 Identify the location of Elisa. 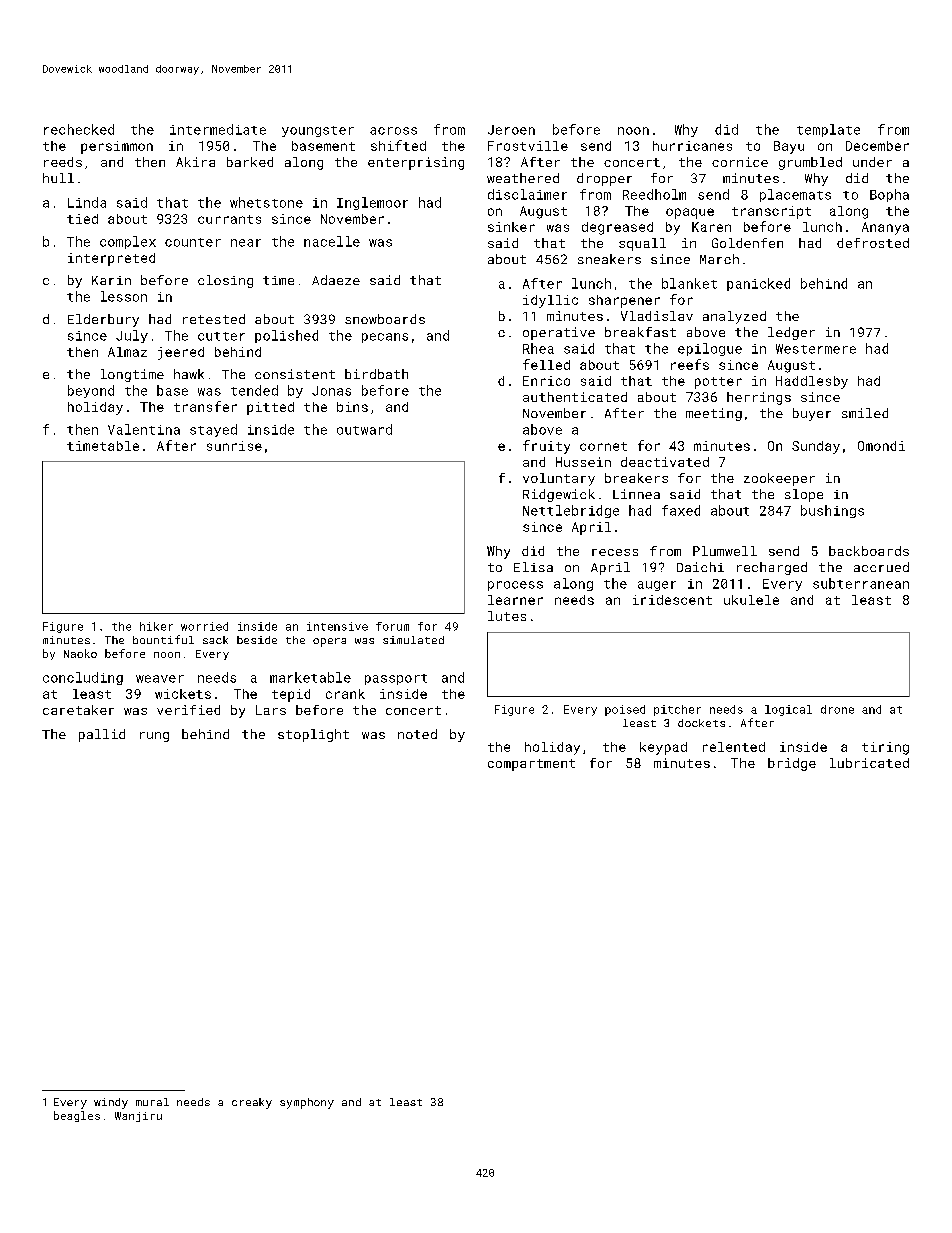
(533, 567).
